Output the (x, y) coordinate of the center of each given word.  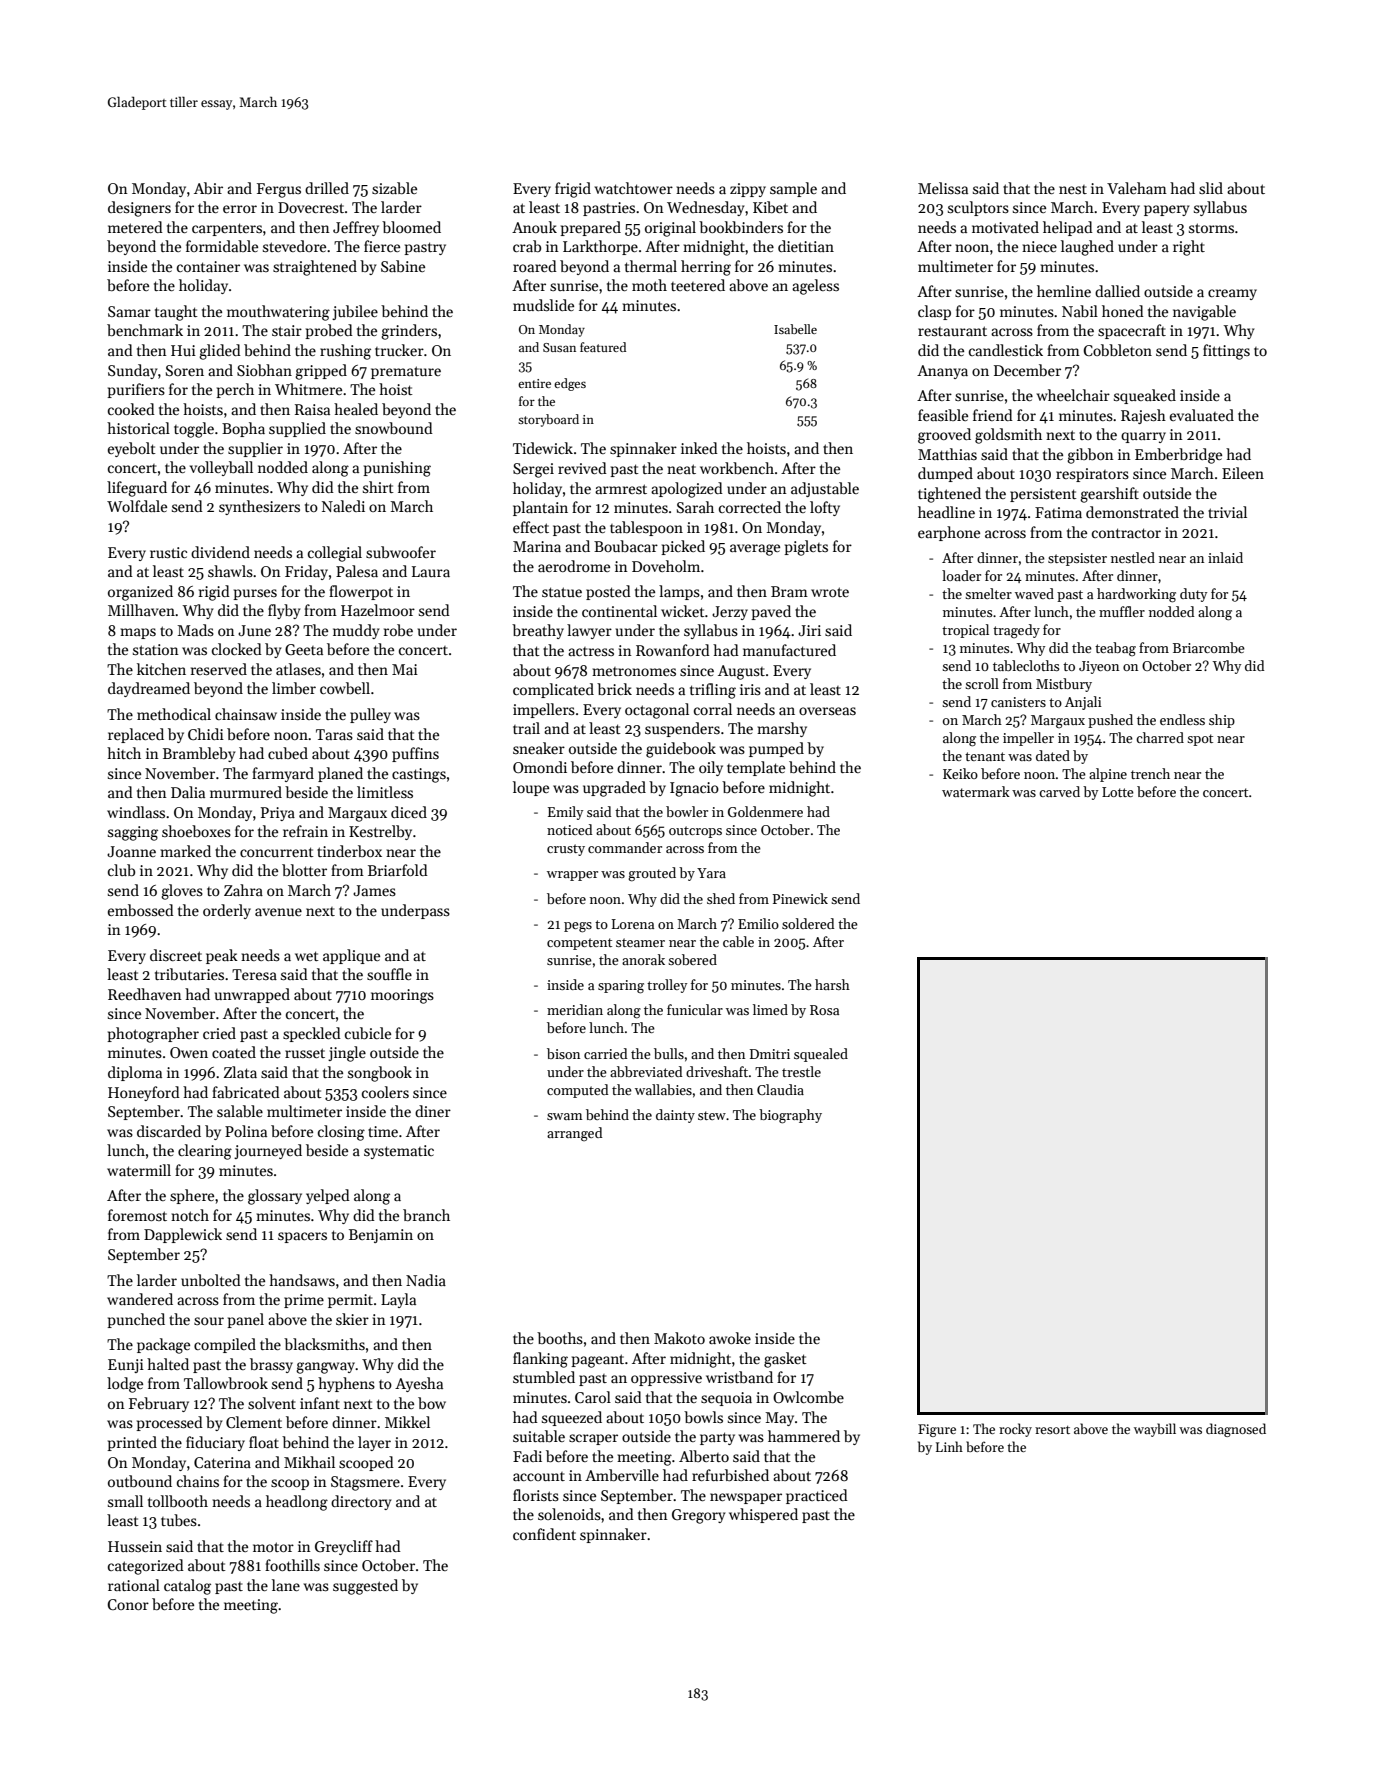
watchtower (634, 188)
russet (305, 1053)
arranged (574, 1134)
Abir (208, 188)
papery (1166, 210)
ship (1222, 721)
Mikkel (407, 1422)
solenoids (569, 1514)
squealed (821, 1055)
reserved (219, 669)
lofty (825, 508)
